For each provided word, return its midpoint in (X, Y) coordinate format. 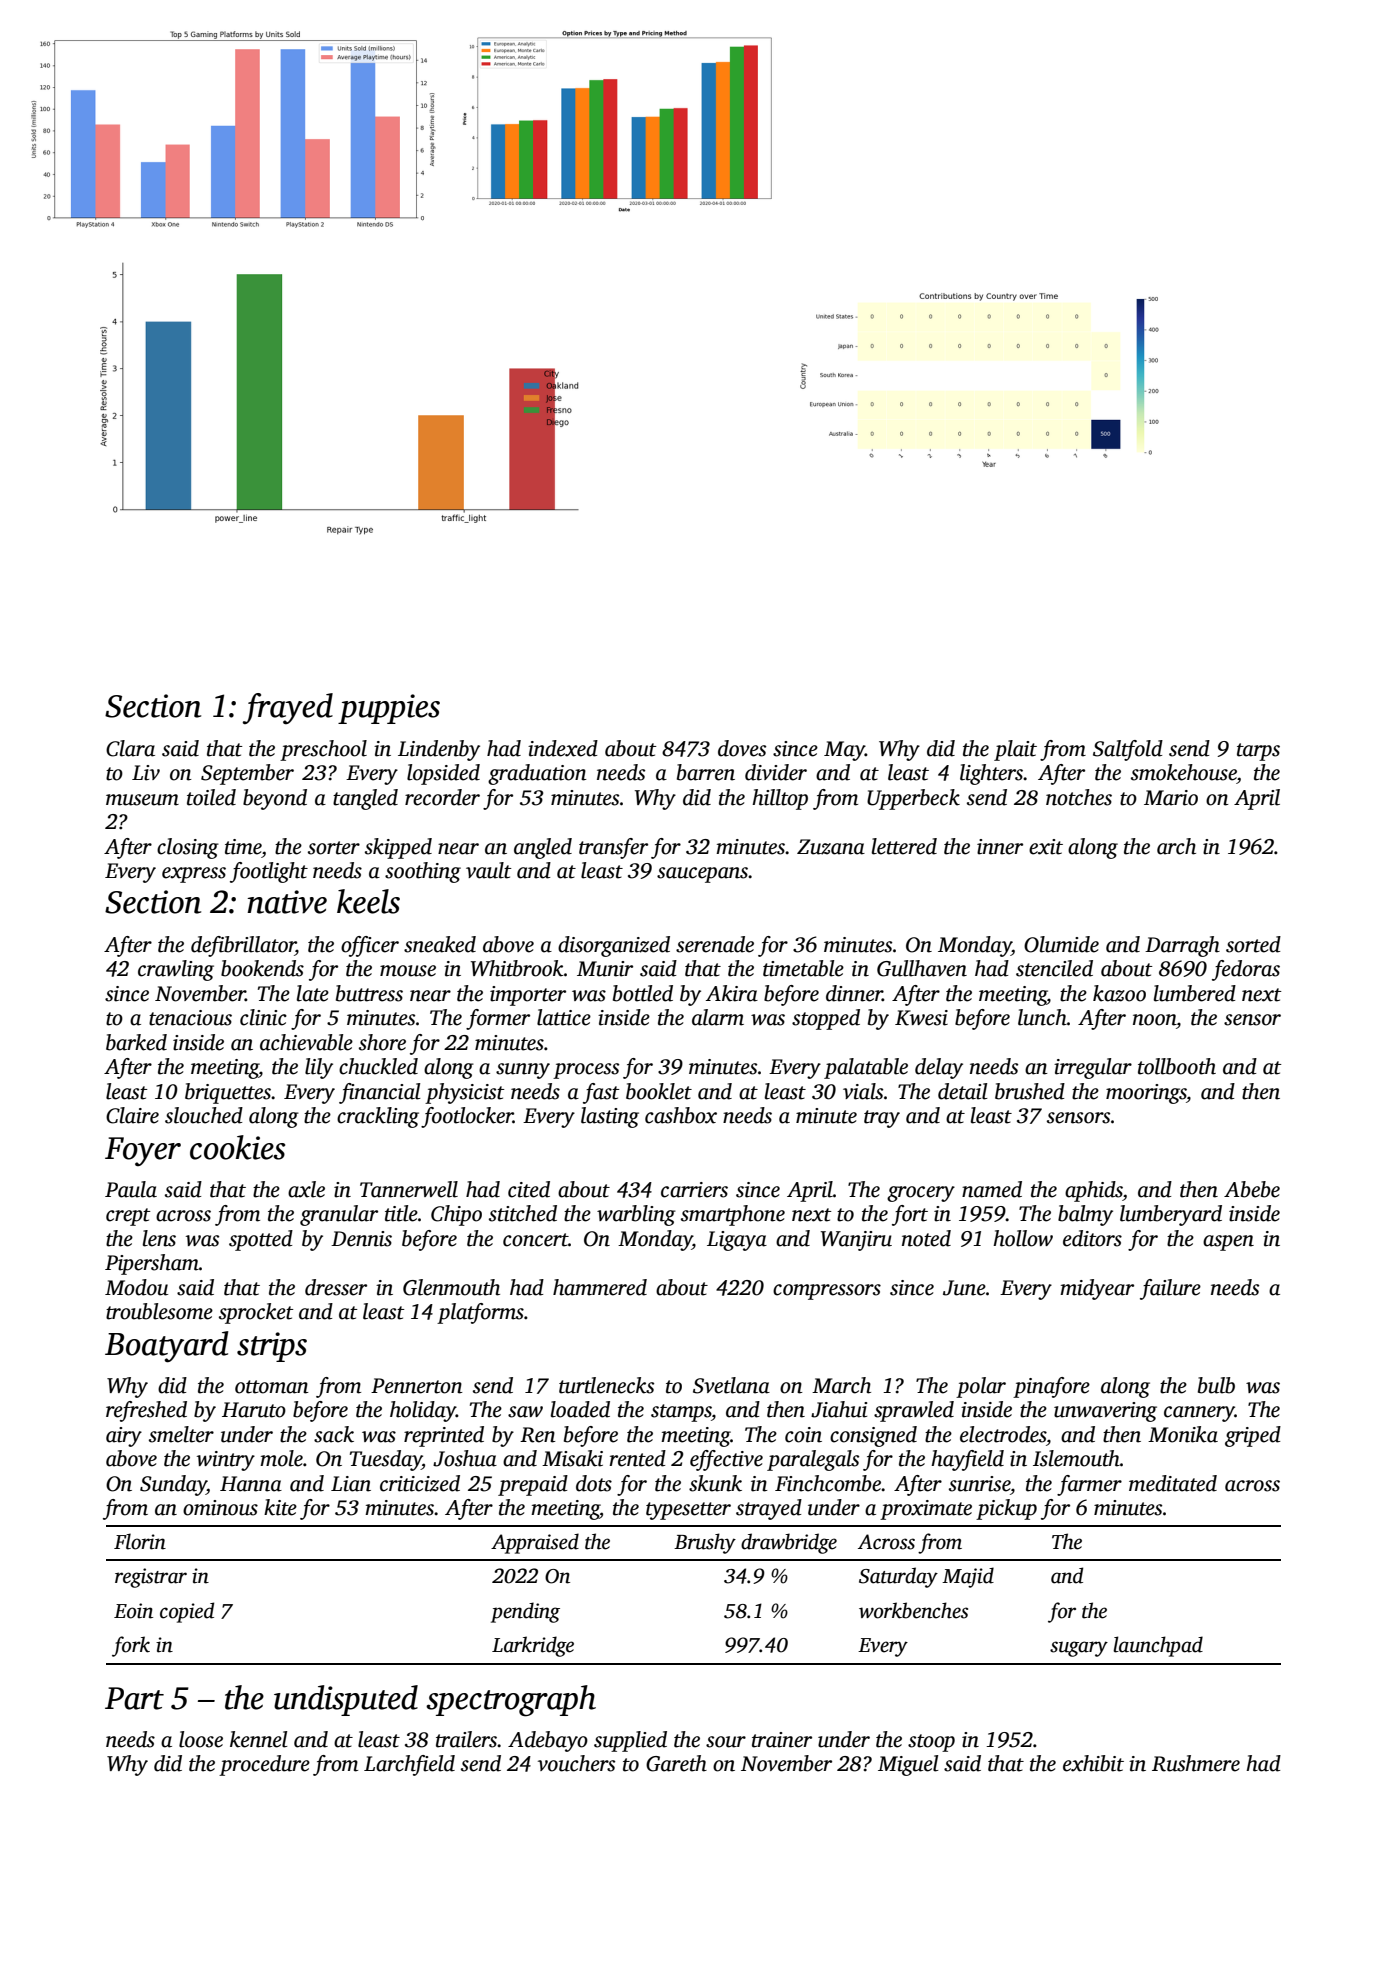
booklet (659, 1091)
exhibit (1093, 1763)
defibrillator (243, 946)
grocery (921, 1194)
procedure (264, 1765)
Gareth (676, 1763)
